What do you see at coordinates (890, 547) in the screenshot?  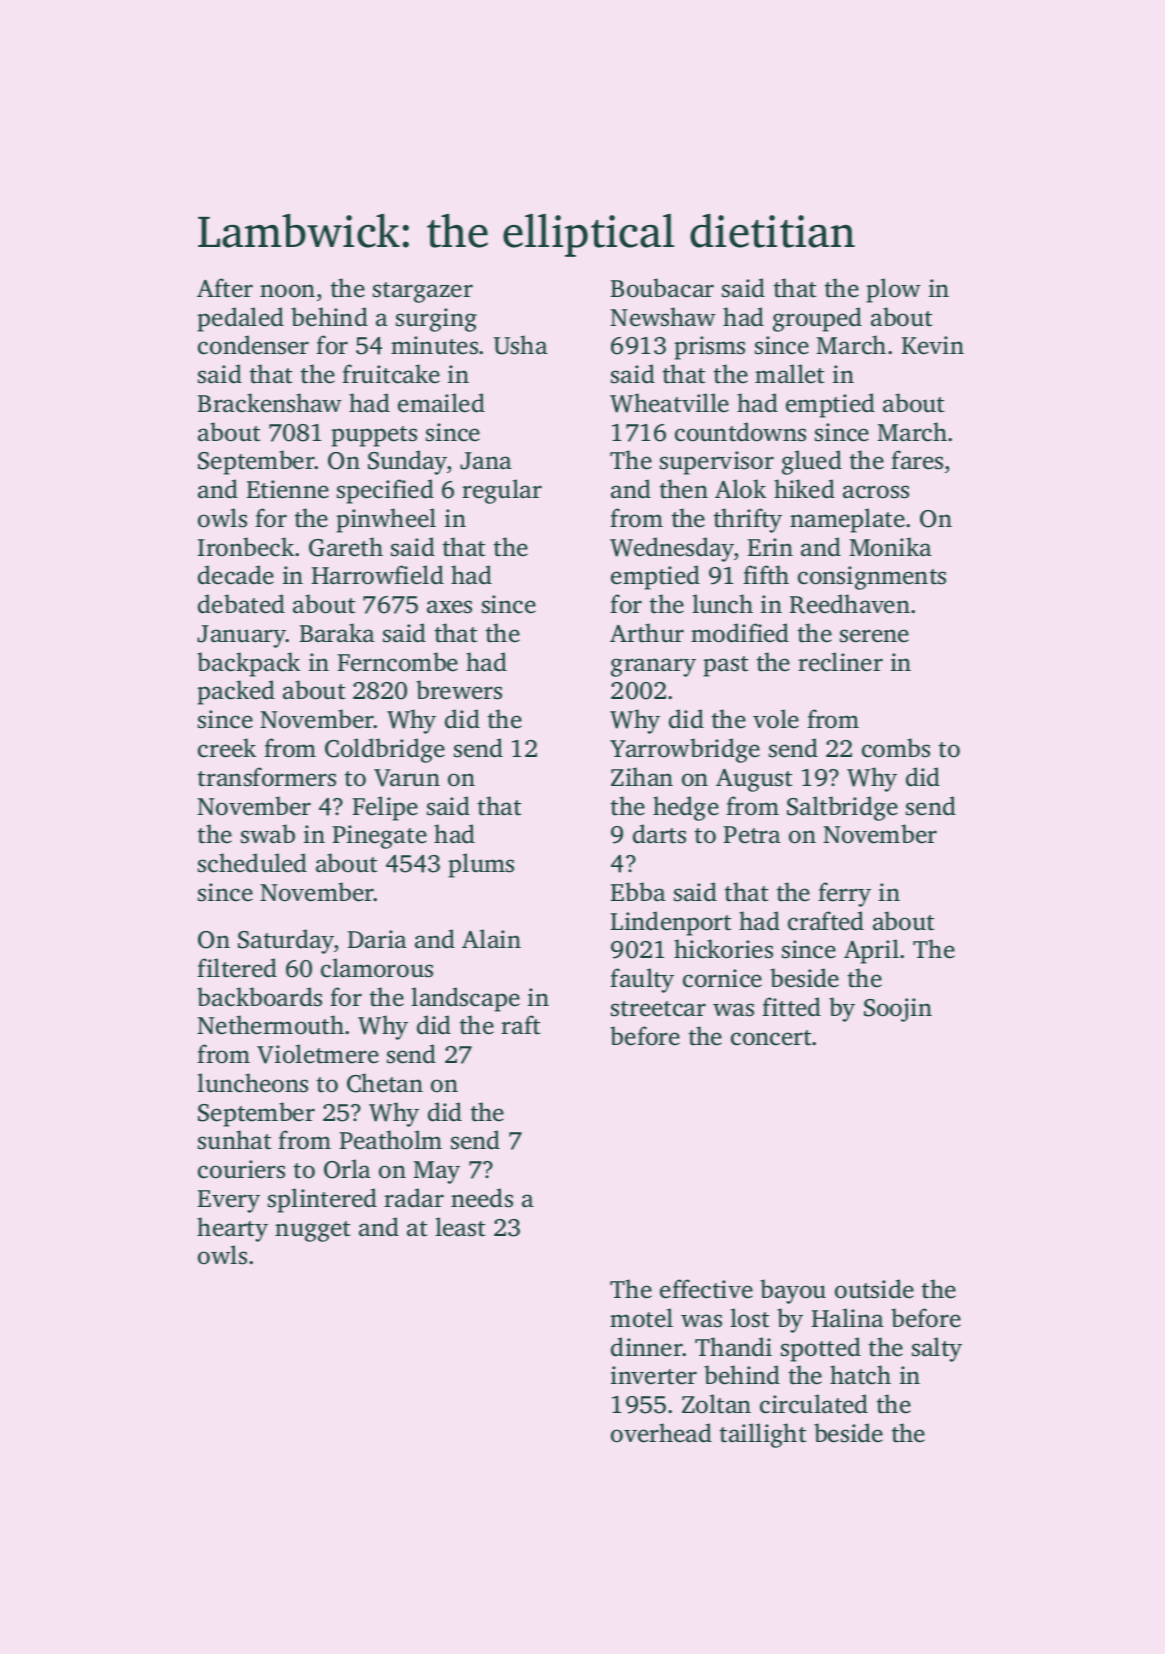 I see `Monika` at bounding box center [890, 547].
